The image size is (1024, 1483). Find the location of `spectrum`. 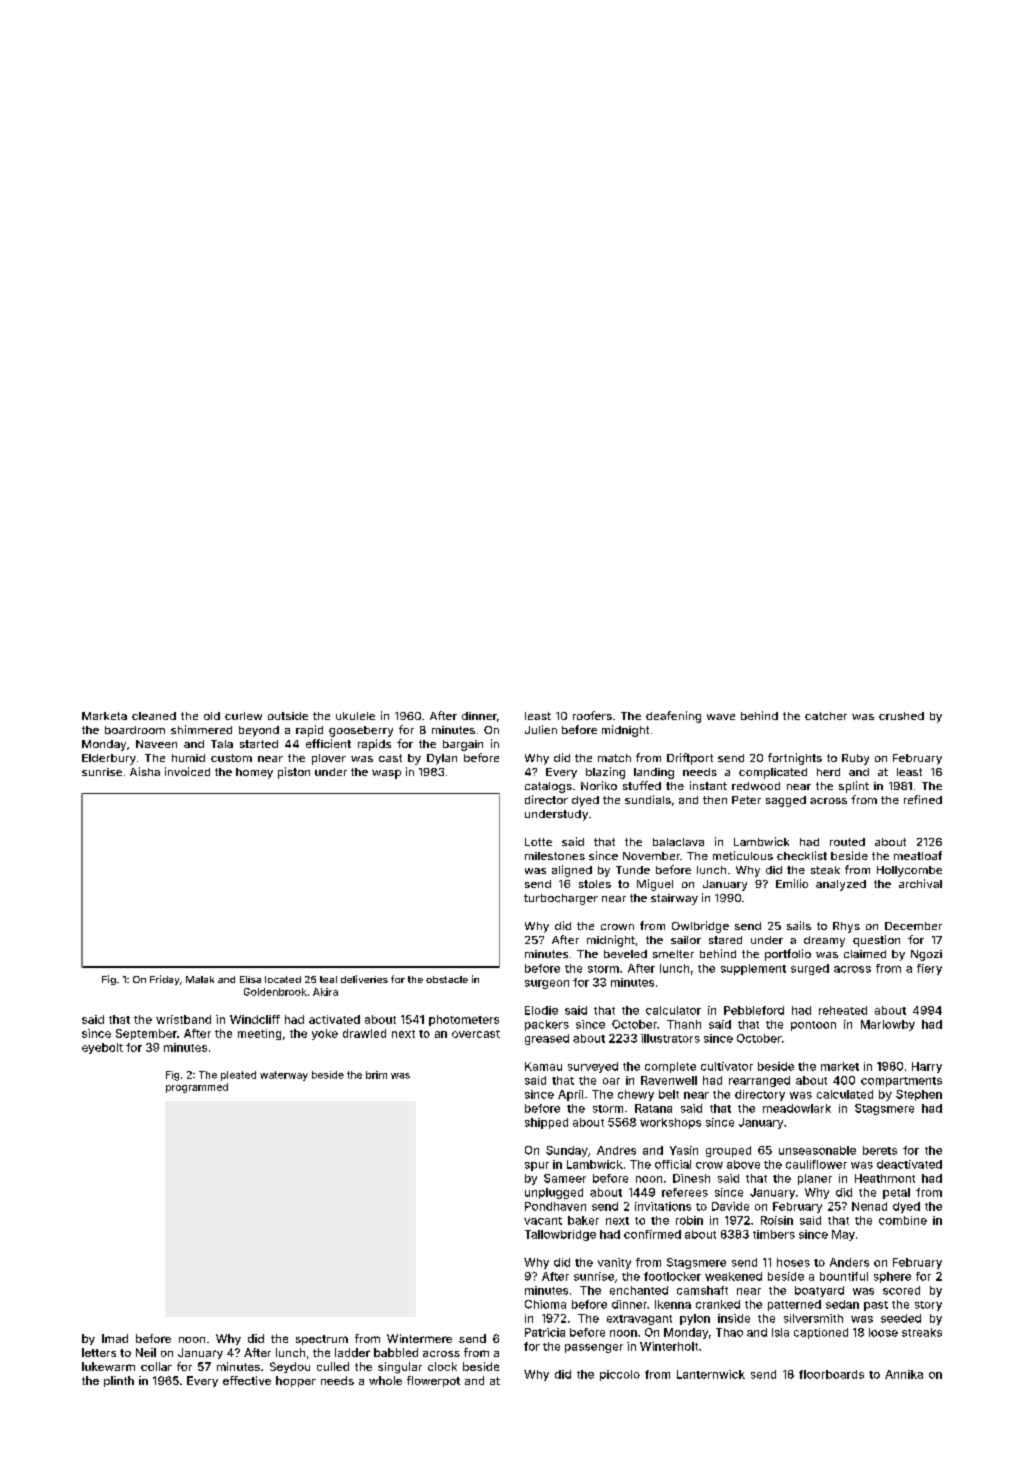

spectrum is located at coordinates (322, 1340).
